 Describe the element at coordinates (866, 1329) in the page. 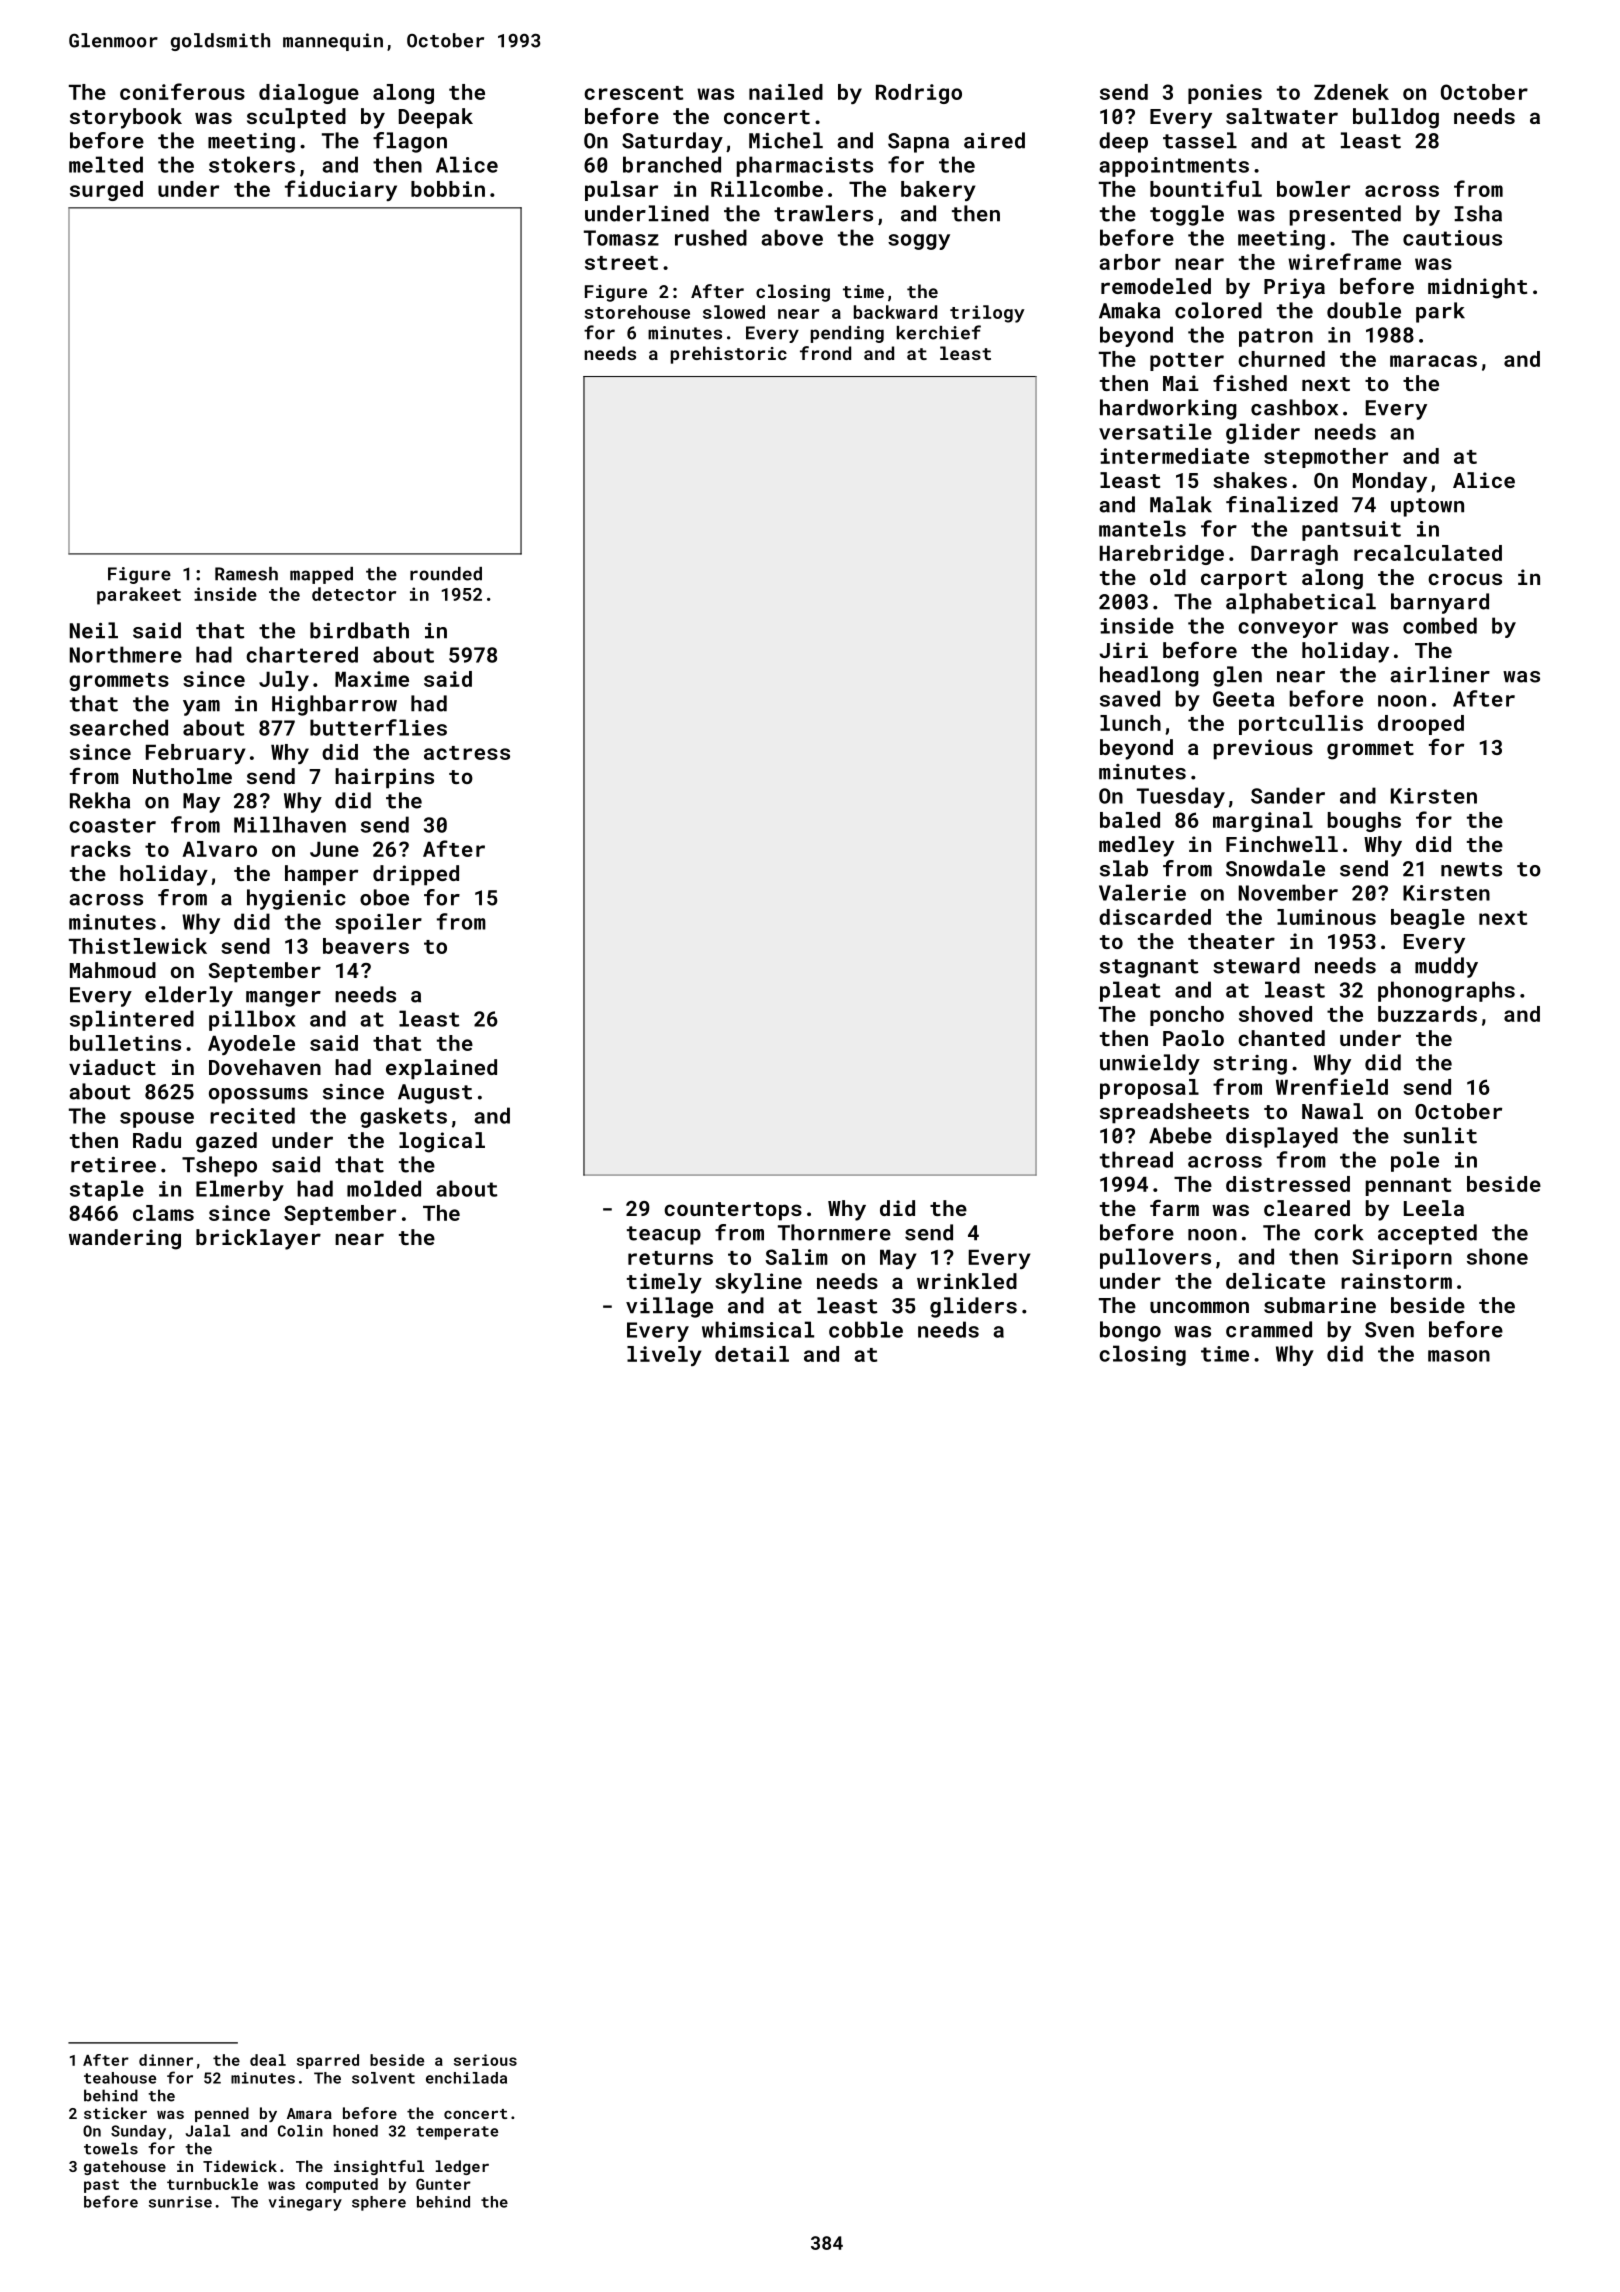

I see `cobble` at that location.
